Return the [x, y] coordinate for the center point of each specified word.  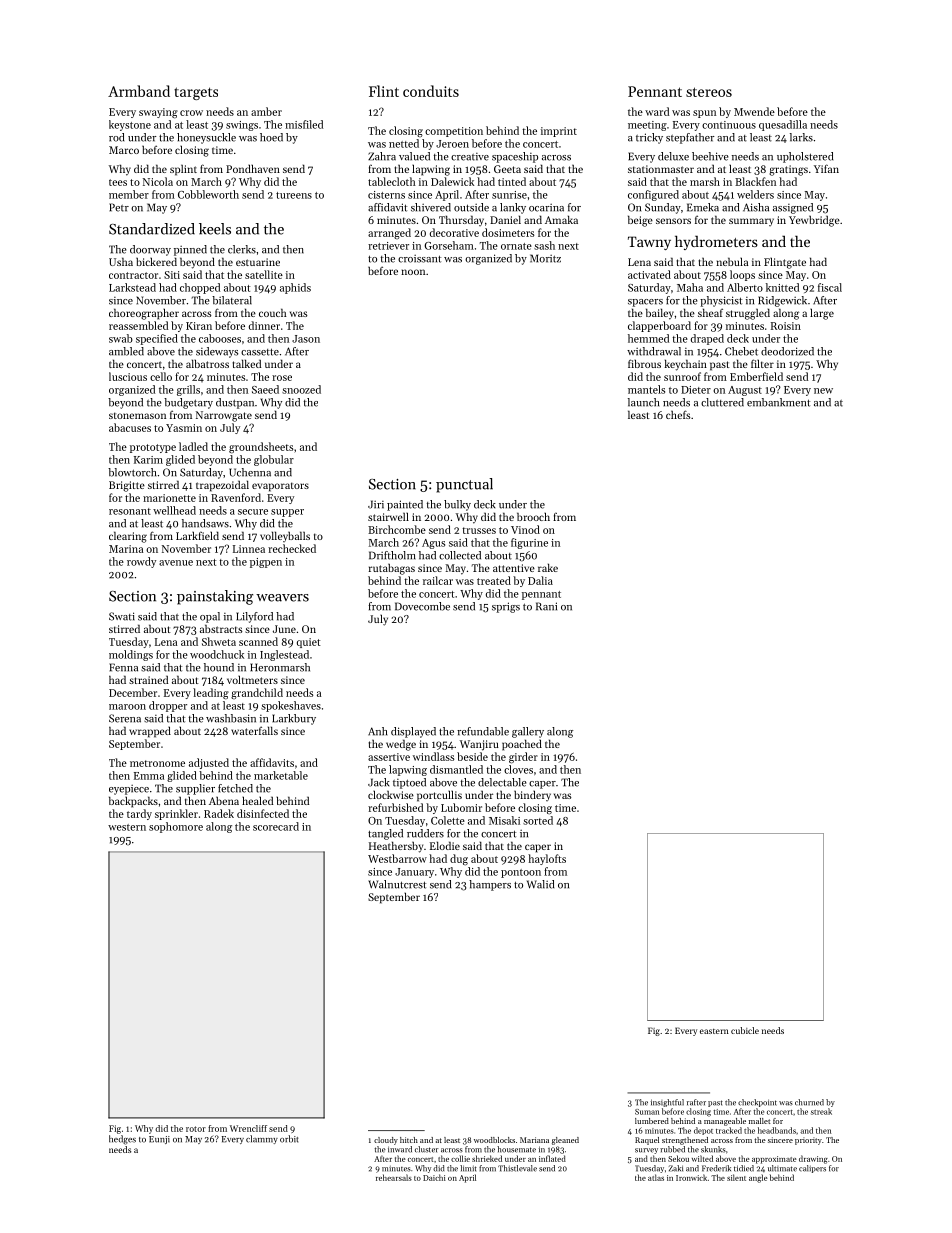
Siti [172, 275]
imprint [559, 132]
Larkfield [197, 535]
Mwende [754, 111]
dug [459, 860]
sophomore [176, 827]
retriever [388, 246]
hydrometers [716, 242]
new [823, 391]
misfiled [304, 124]
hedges [122, 1140]
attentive [514, 568]
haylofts [547, 859]
